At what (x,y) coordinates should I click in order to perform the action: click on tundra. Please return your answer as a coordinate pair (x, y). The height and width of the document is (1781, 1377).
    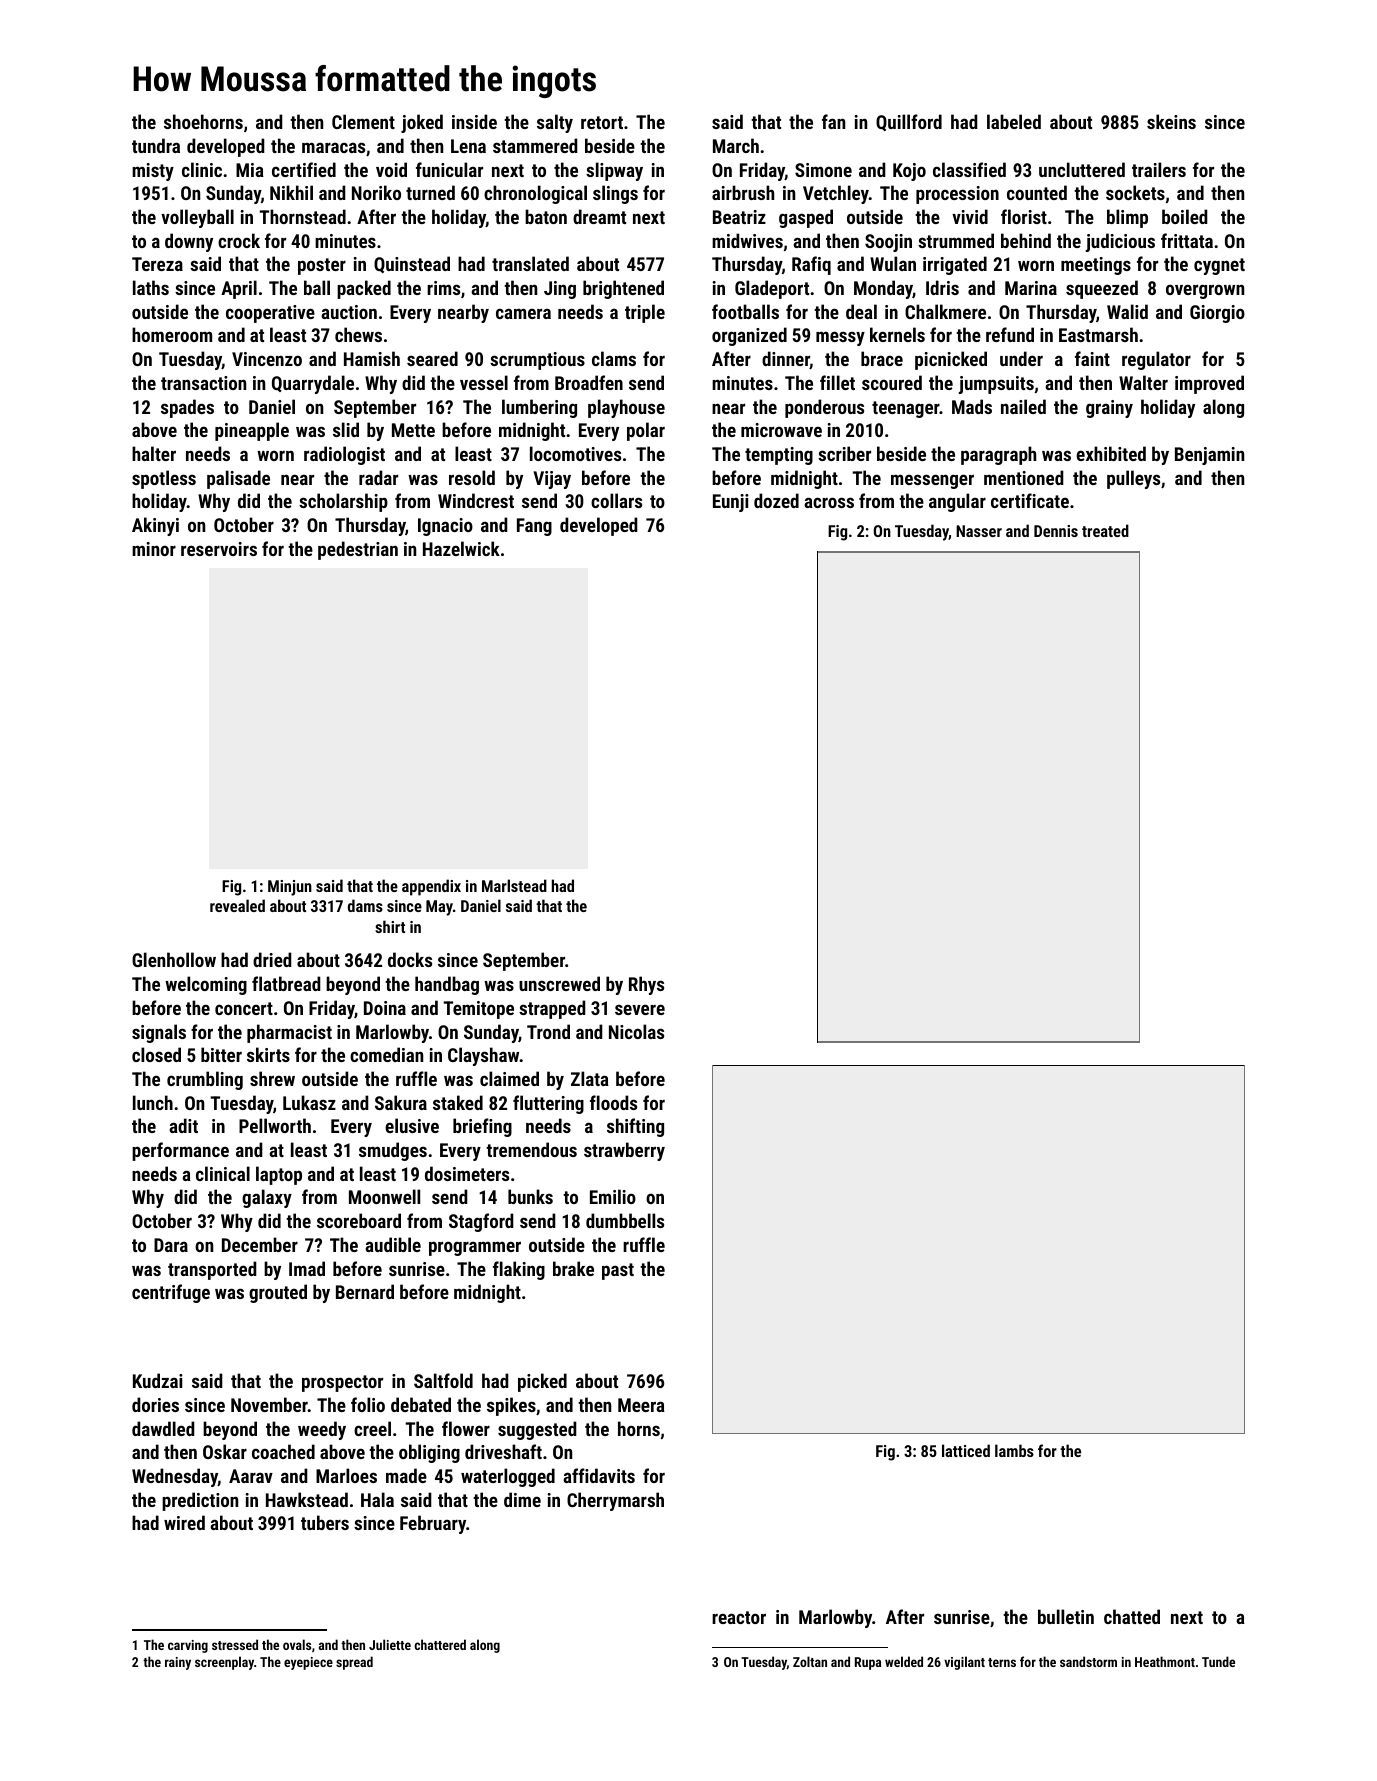
    Looking at the image, I should click on (156, 145).
